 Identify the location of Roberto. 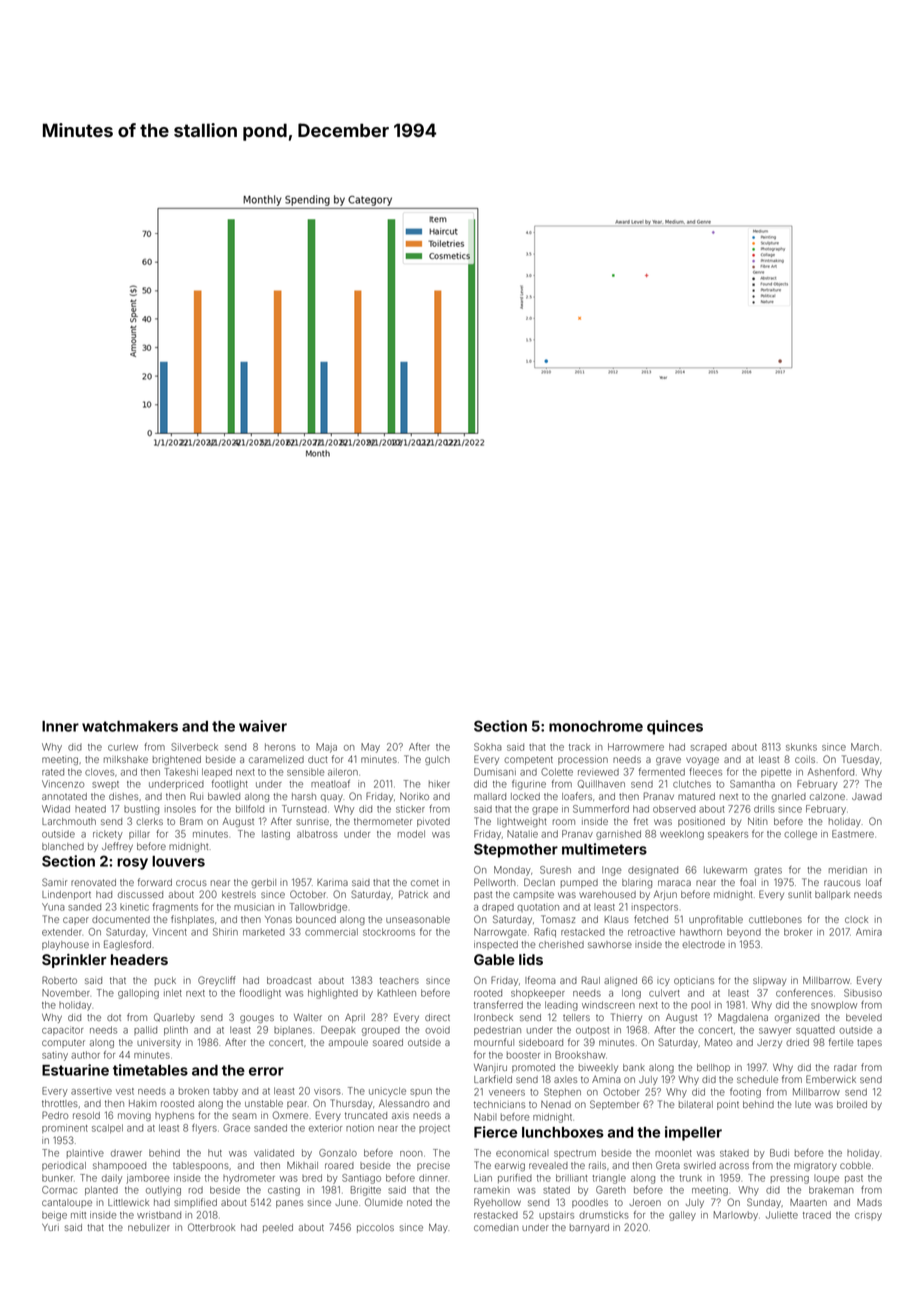
(59, 980).
